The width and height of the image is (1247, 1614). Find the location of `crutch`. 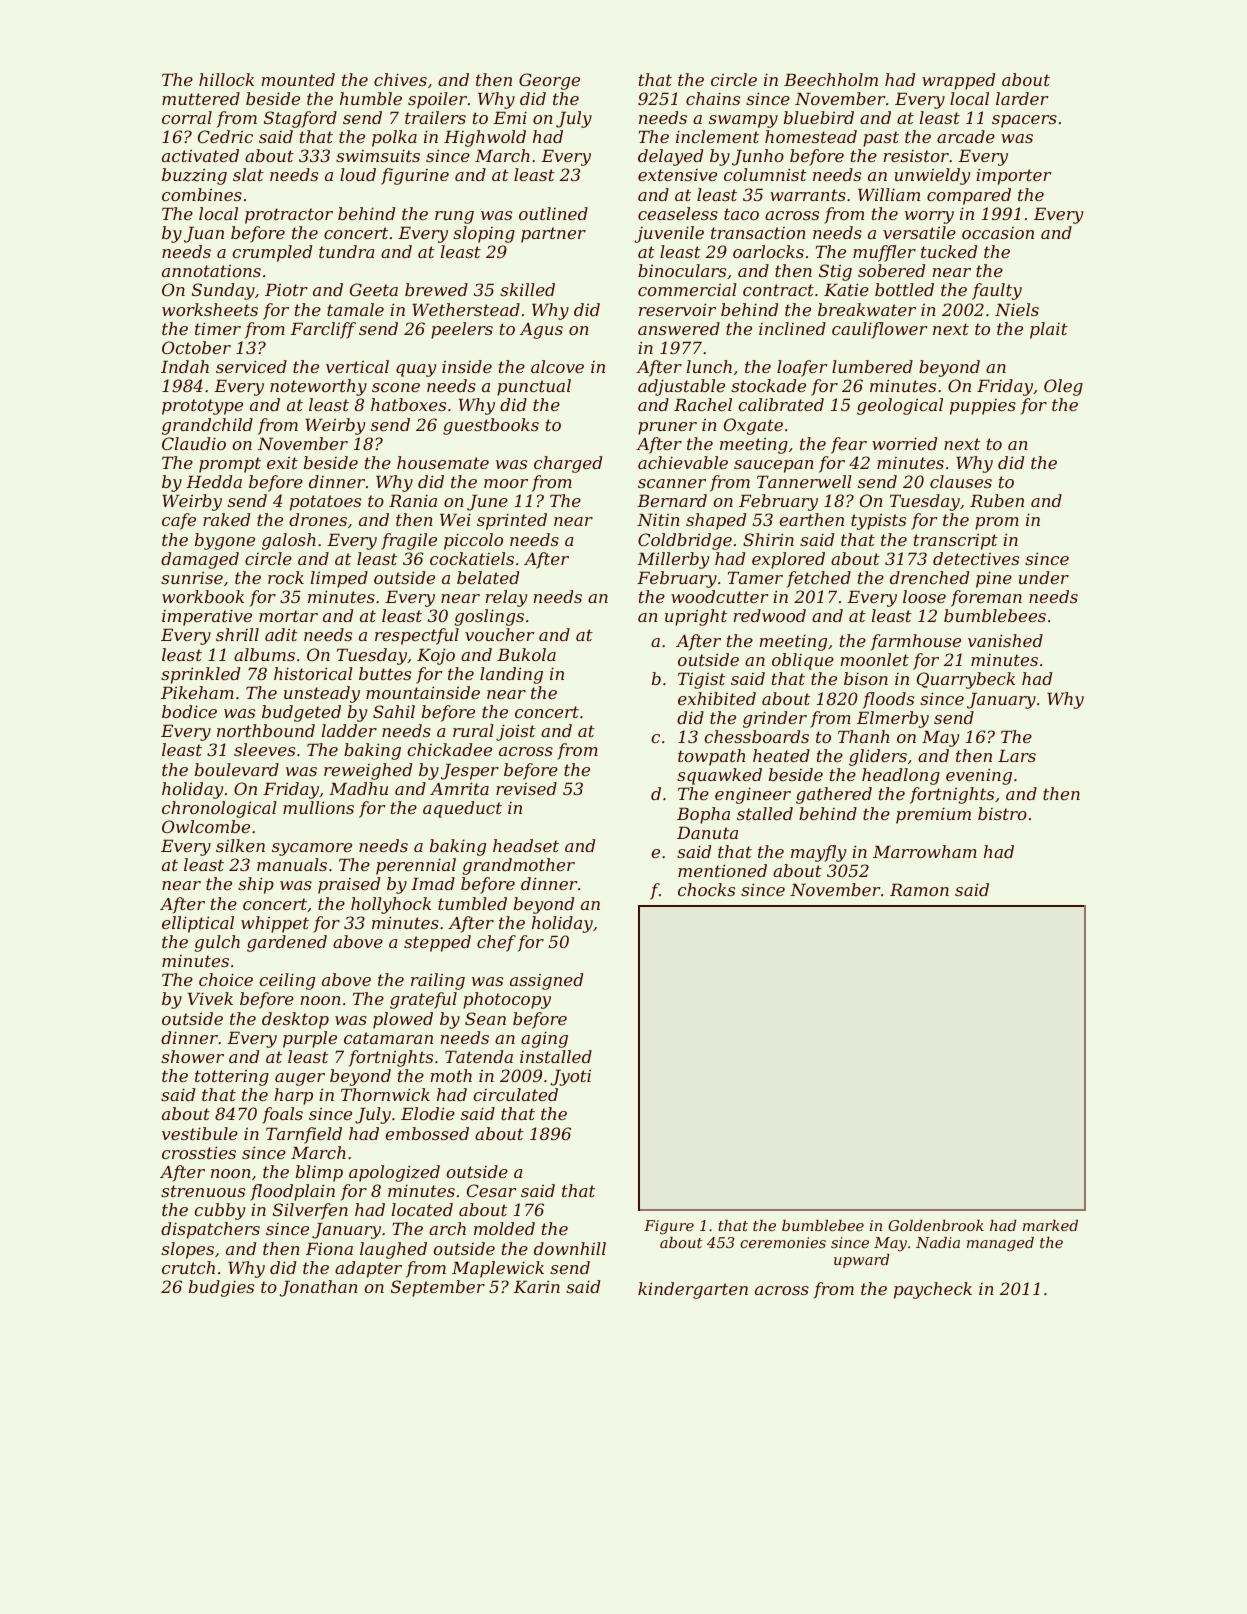

crutch is located at coordinates (188, 1267).
